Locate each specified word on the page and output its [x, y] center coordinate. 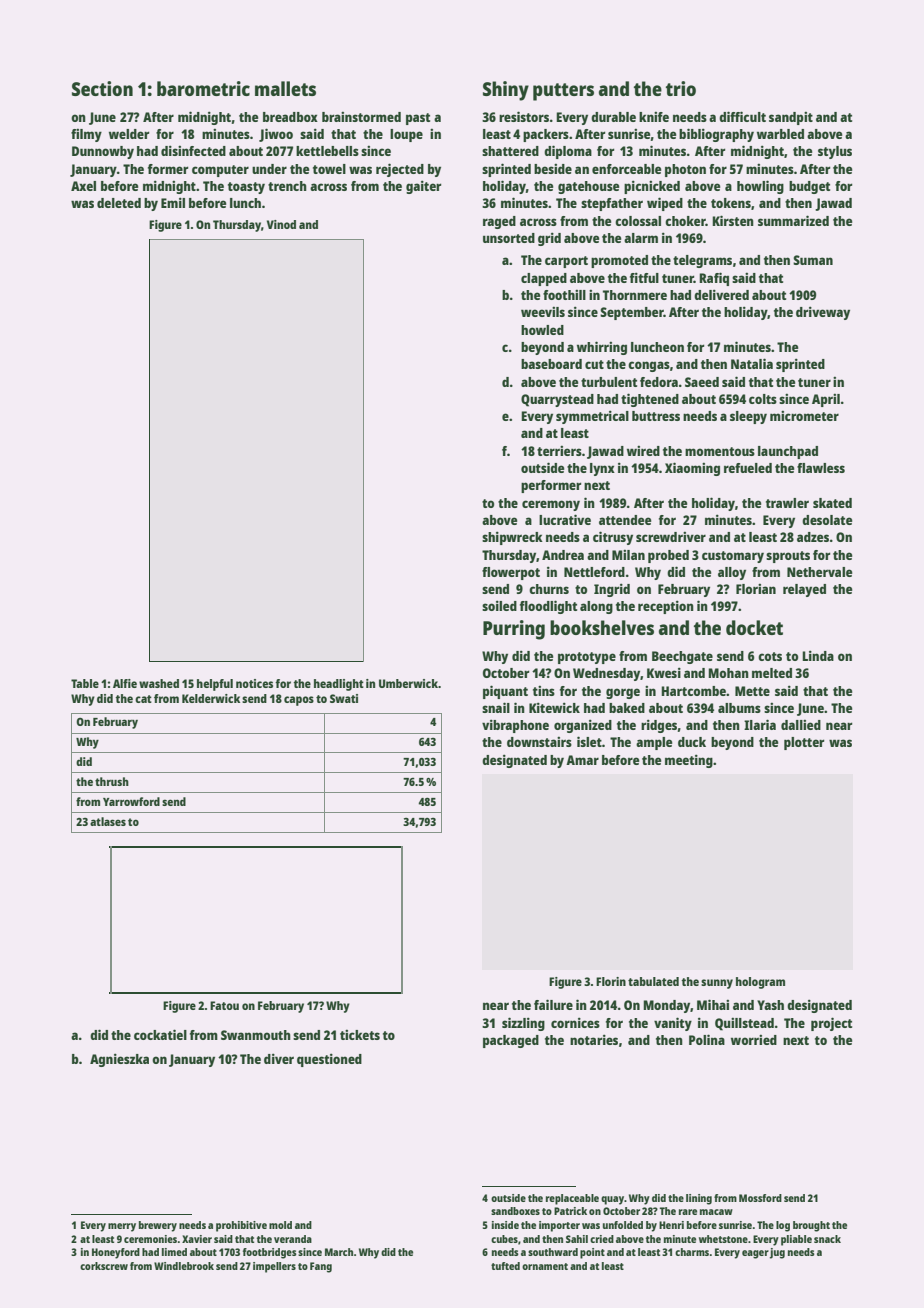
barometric [203, 88]
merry [122, 1227]
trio [681, 88]
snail [496, 707]
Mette [752, 691]
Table [85, 683]
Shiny [506, 91]
